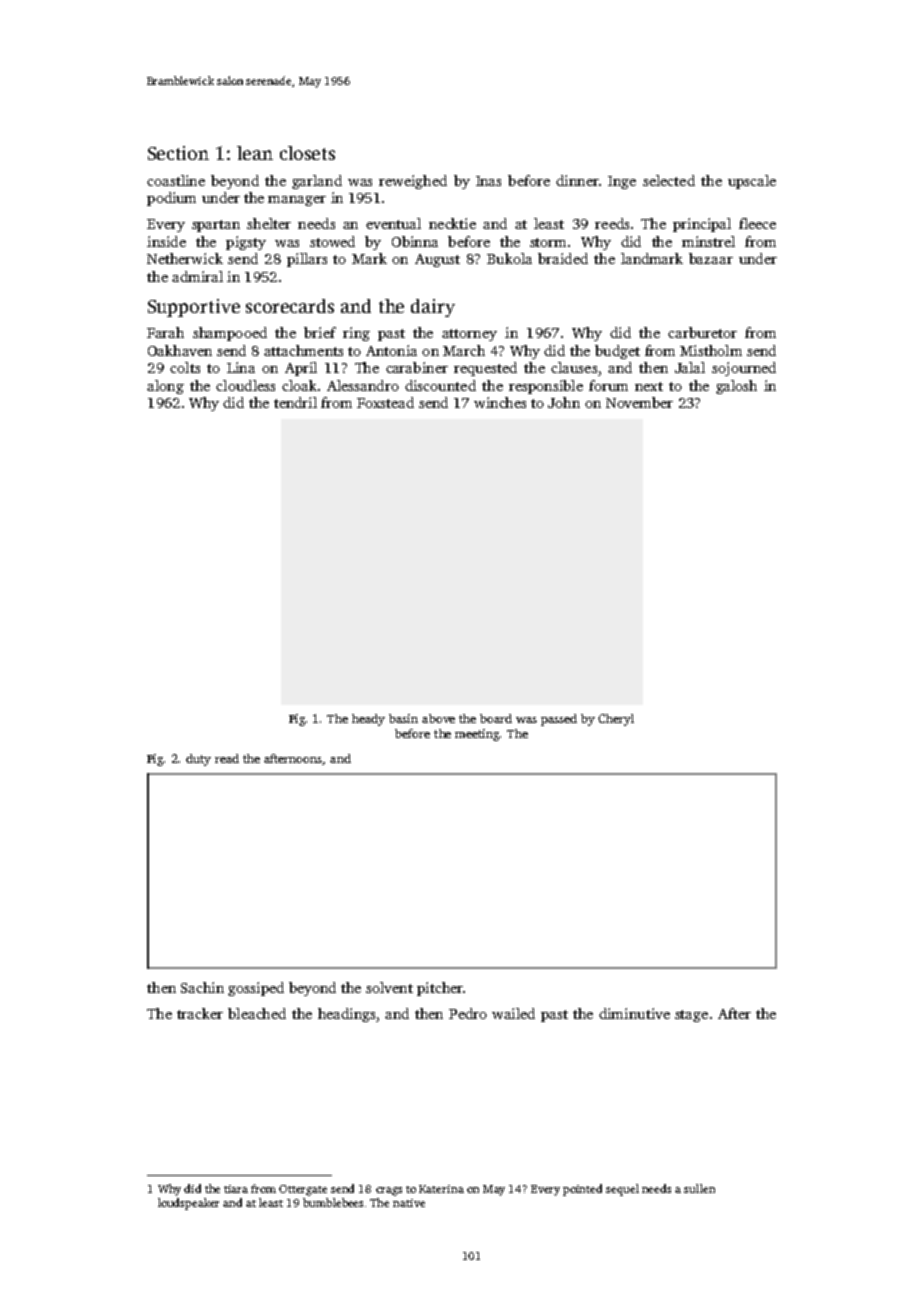 The width and height of the screenshot is (924, 1314). Describe the element at coordinates (736, 387) in the screenshot. I see `galosh` at that location.
